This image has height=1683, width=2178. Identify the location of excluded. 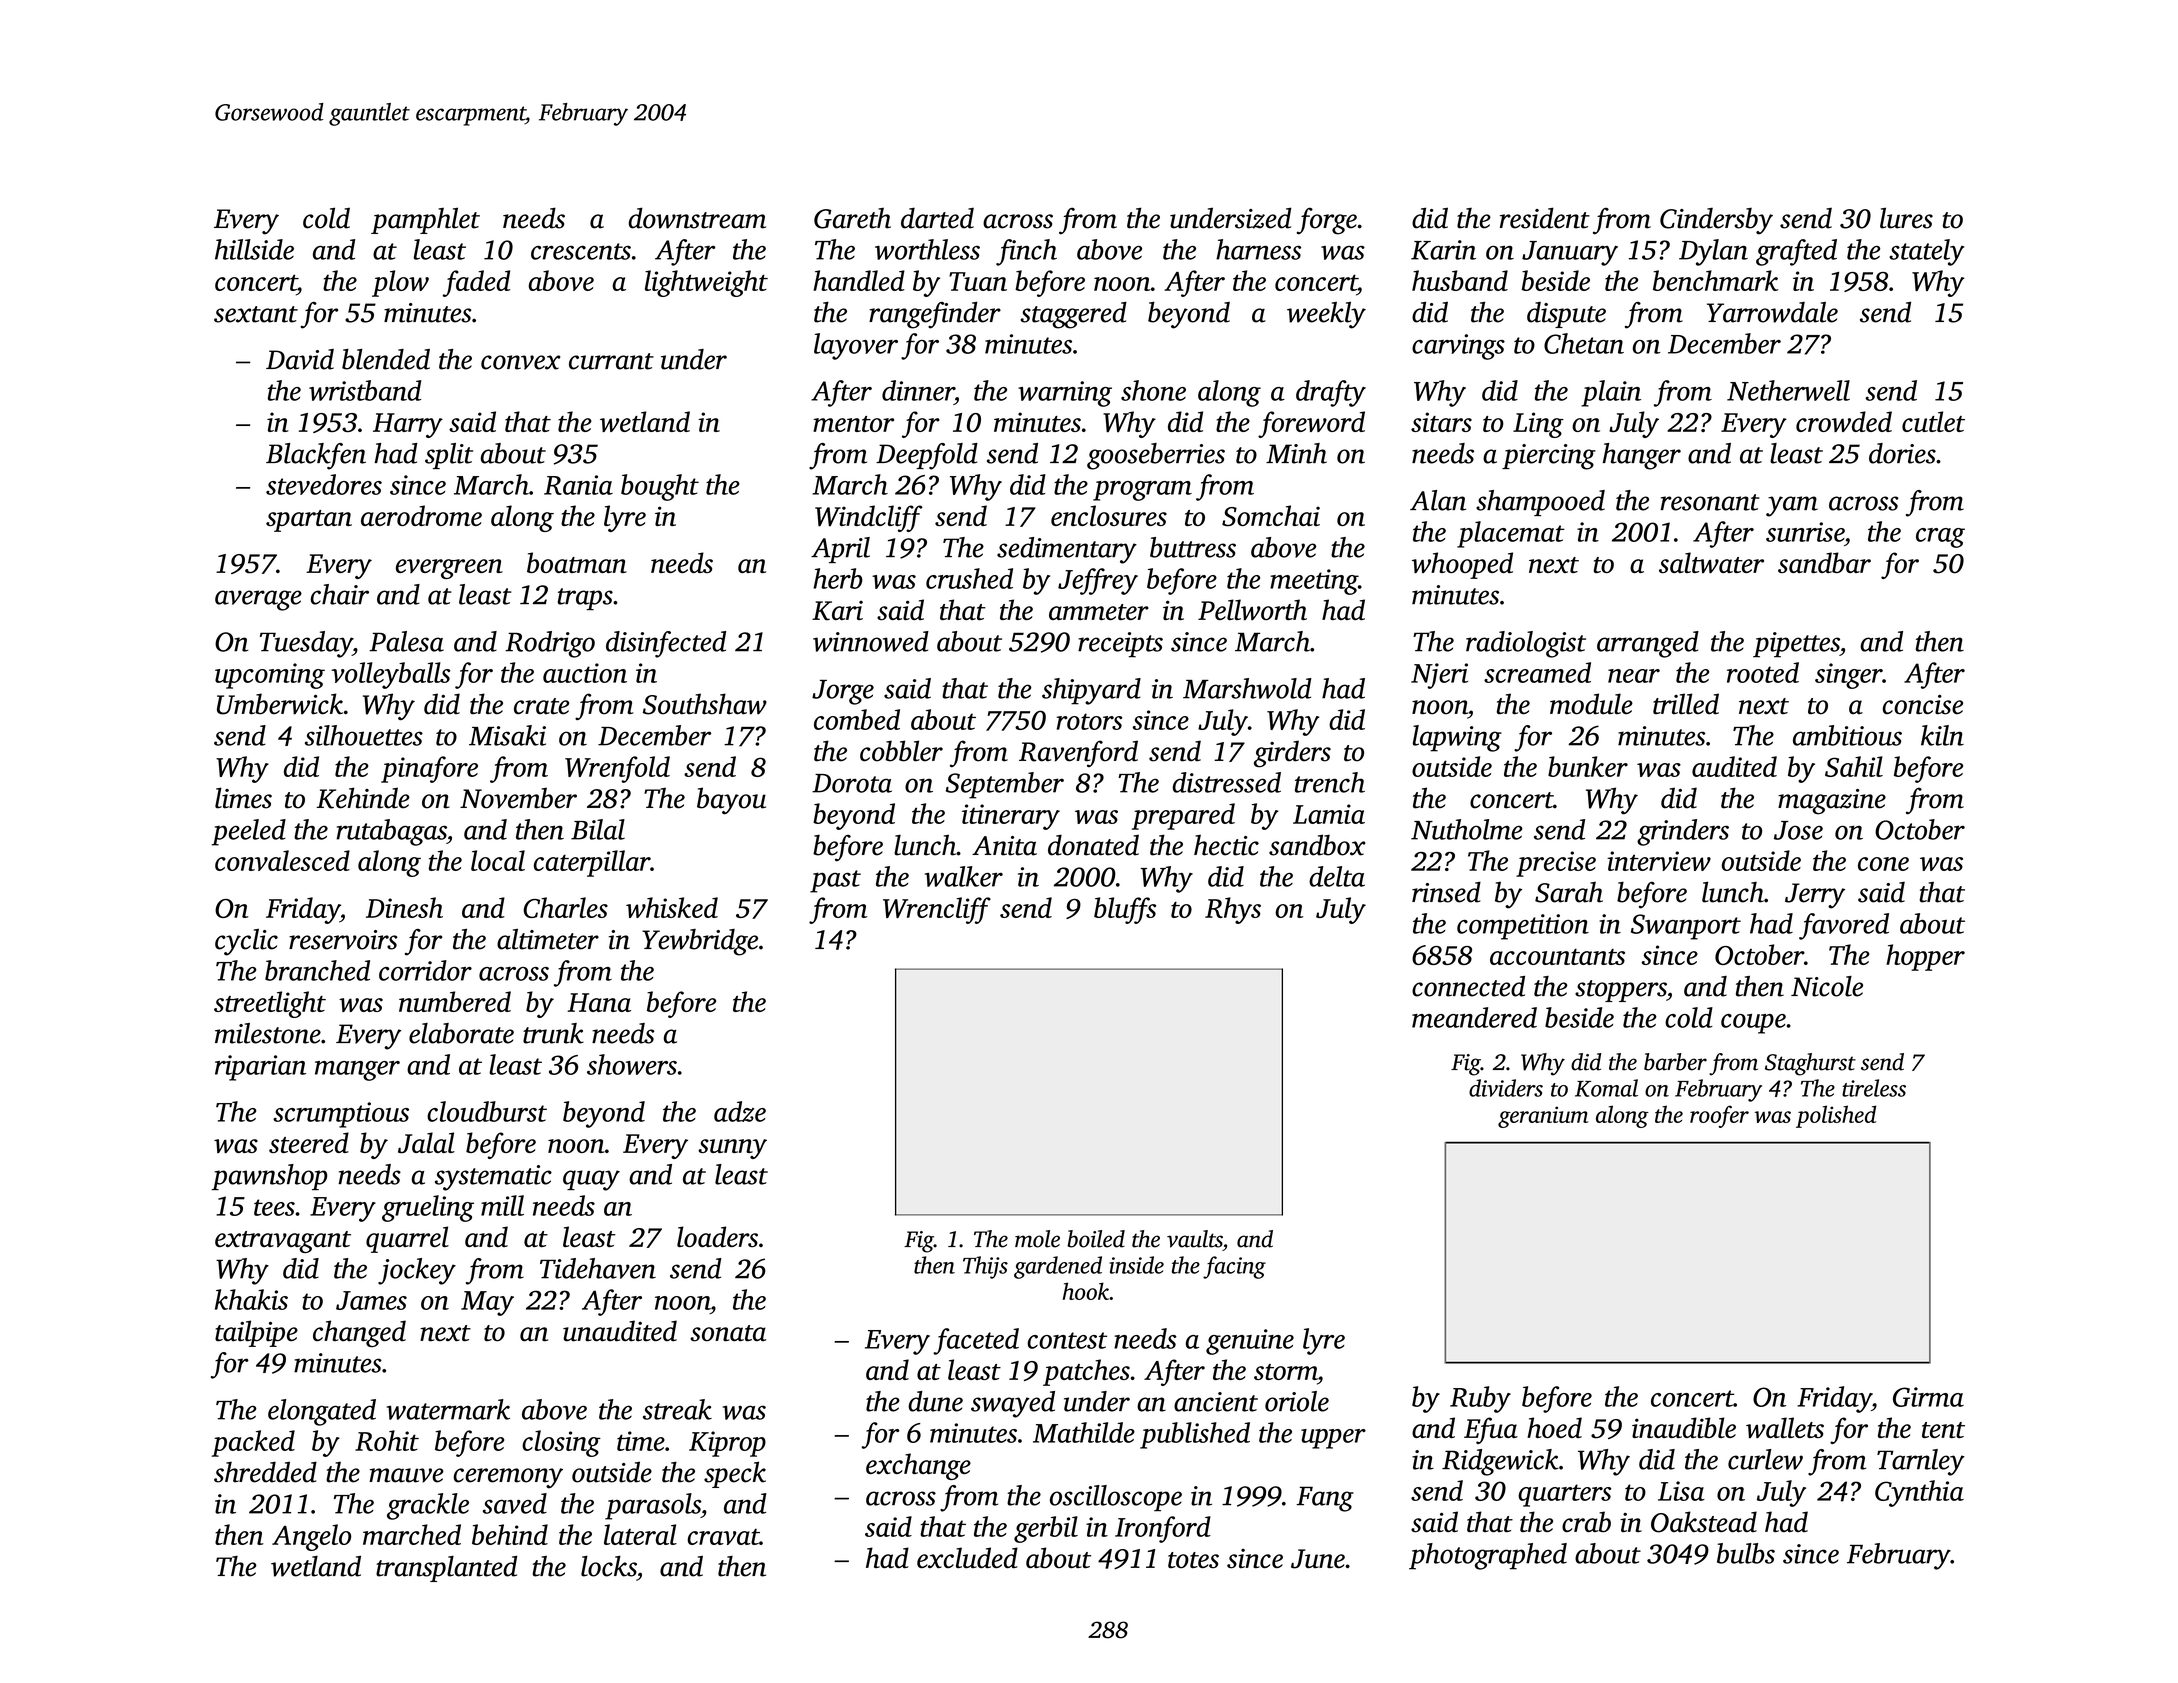
(967, 1558).
